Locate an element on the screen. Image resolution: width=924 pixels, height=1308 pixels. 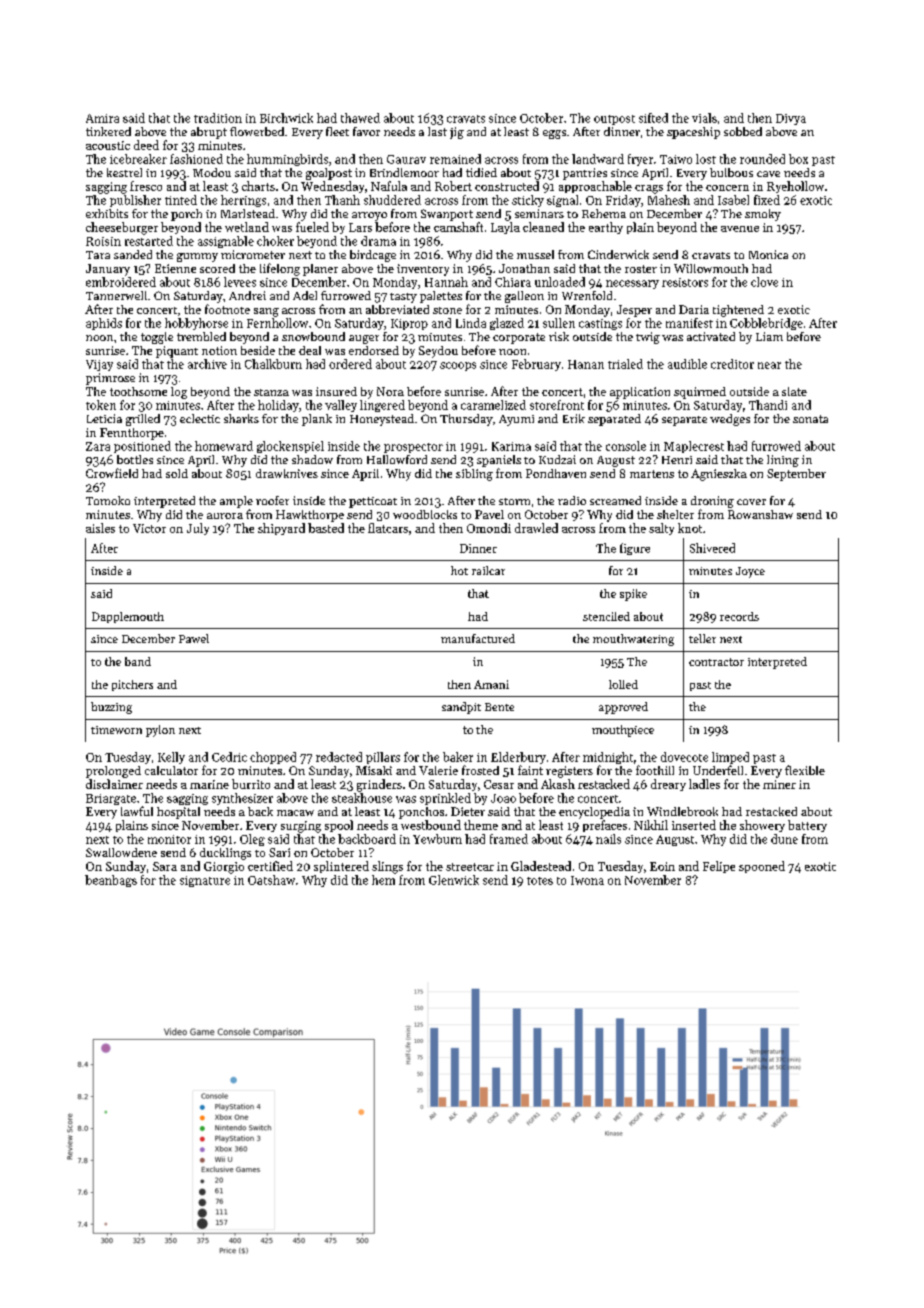
Swallowdene is located at coordinates (121, 852).
